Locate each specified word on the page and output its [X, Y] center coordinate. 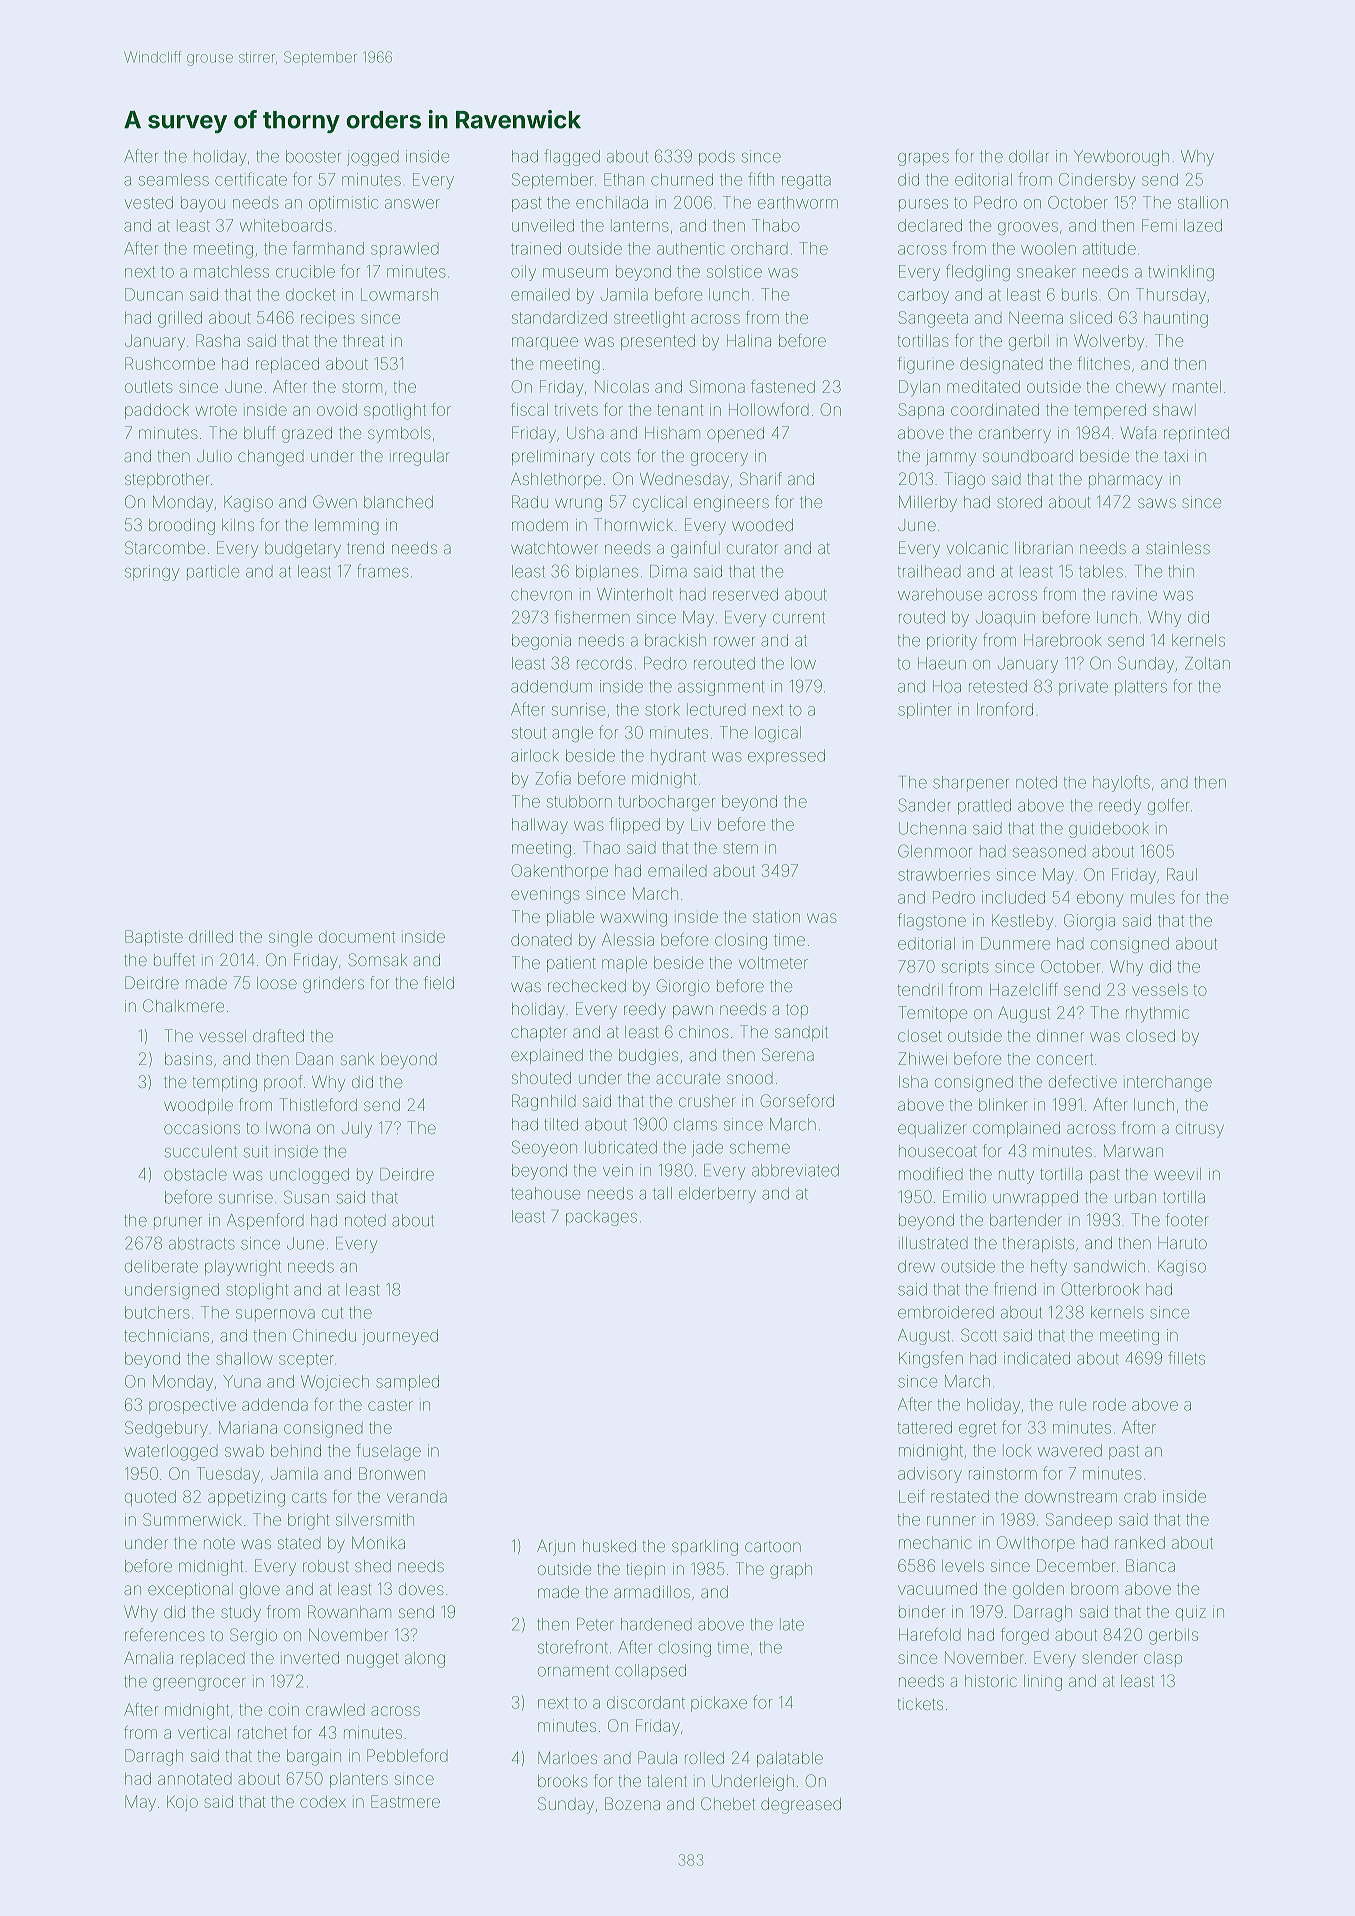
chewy [1141, 389]
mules [1153, 897]
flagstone [931, 921]
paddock [157, 411]
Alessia [628, 939]
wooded [762, 525]
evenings [545, 895]
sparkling [705, 1548]
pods [717, 158]
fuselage [388, 1452]
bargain [314, 1758]
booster [313, 156]
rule [1073, 1404]
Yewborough [1121, 158]
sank [357, 1059]
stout [529, 733]
